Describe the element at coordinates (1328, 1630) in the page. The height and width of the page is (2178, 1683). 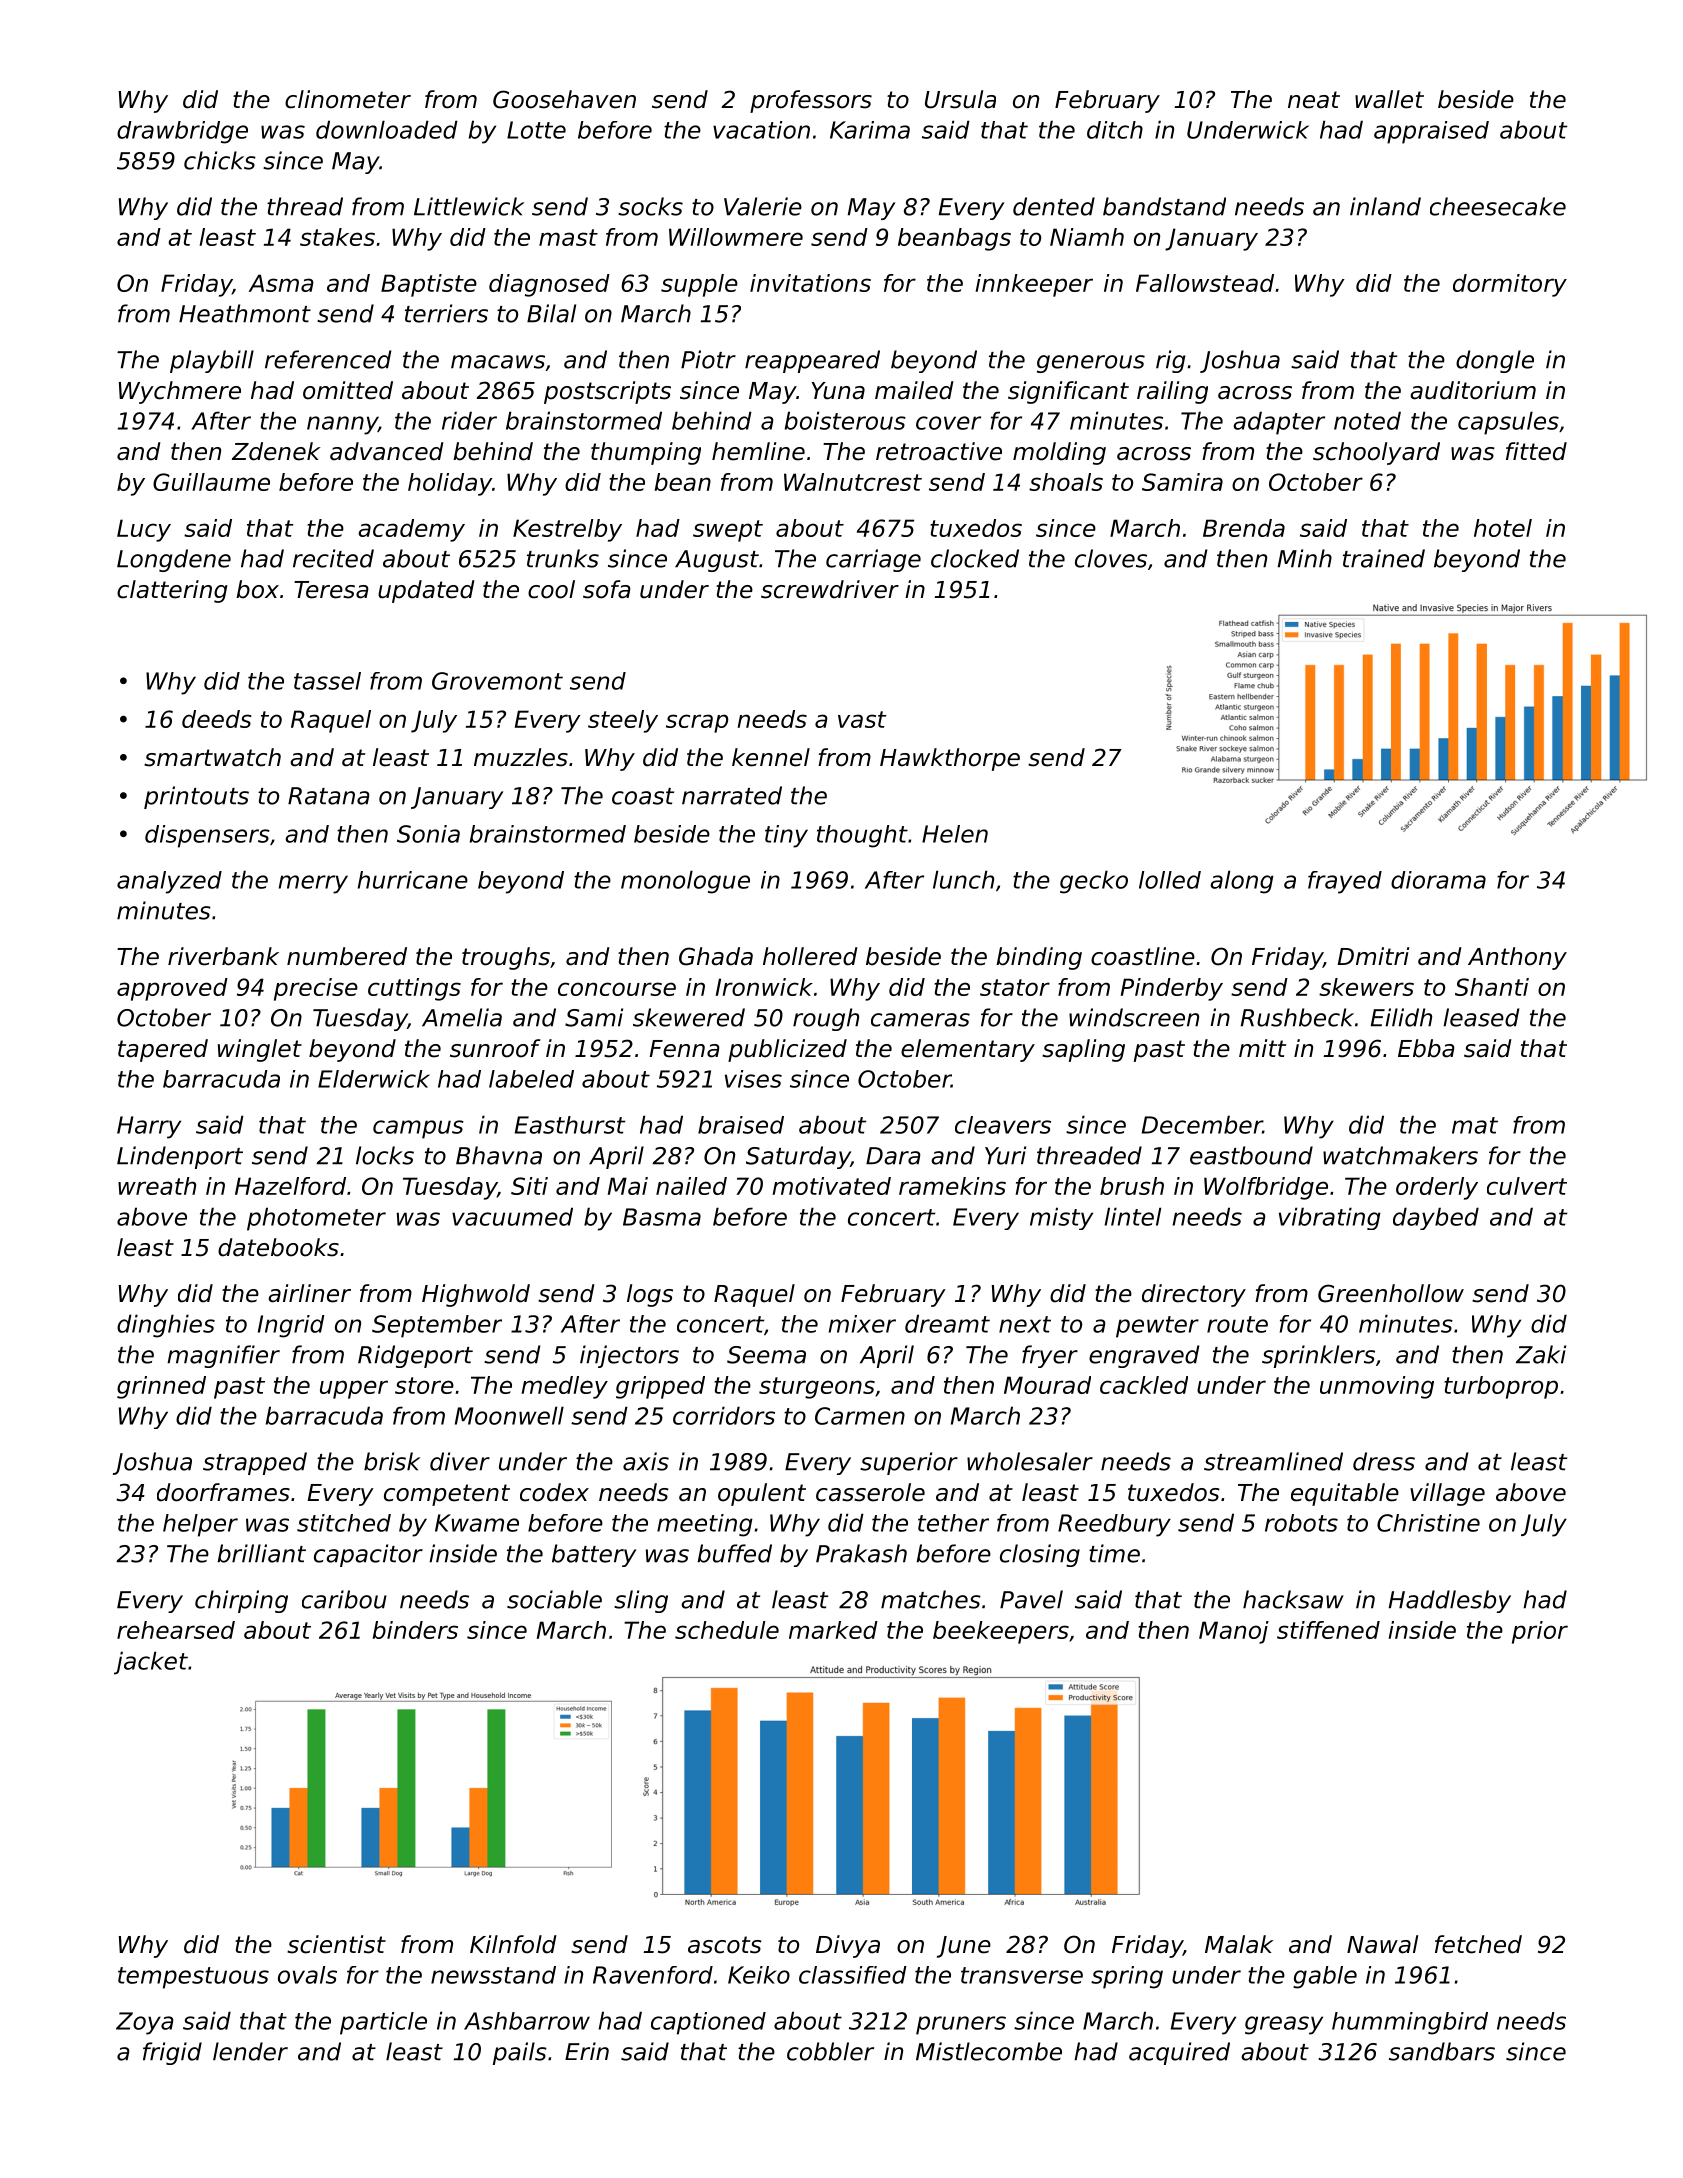
I see `stiffened` at that location.
